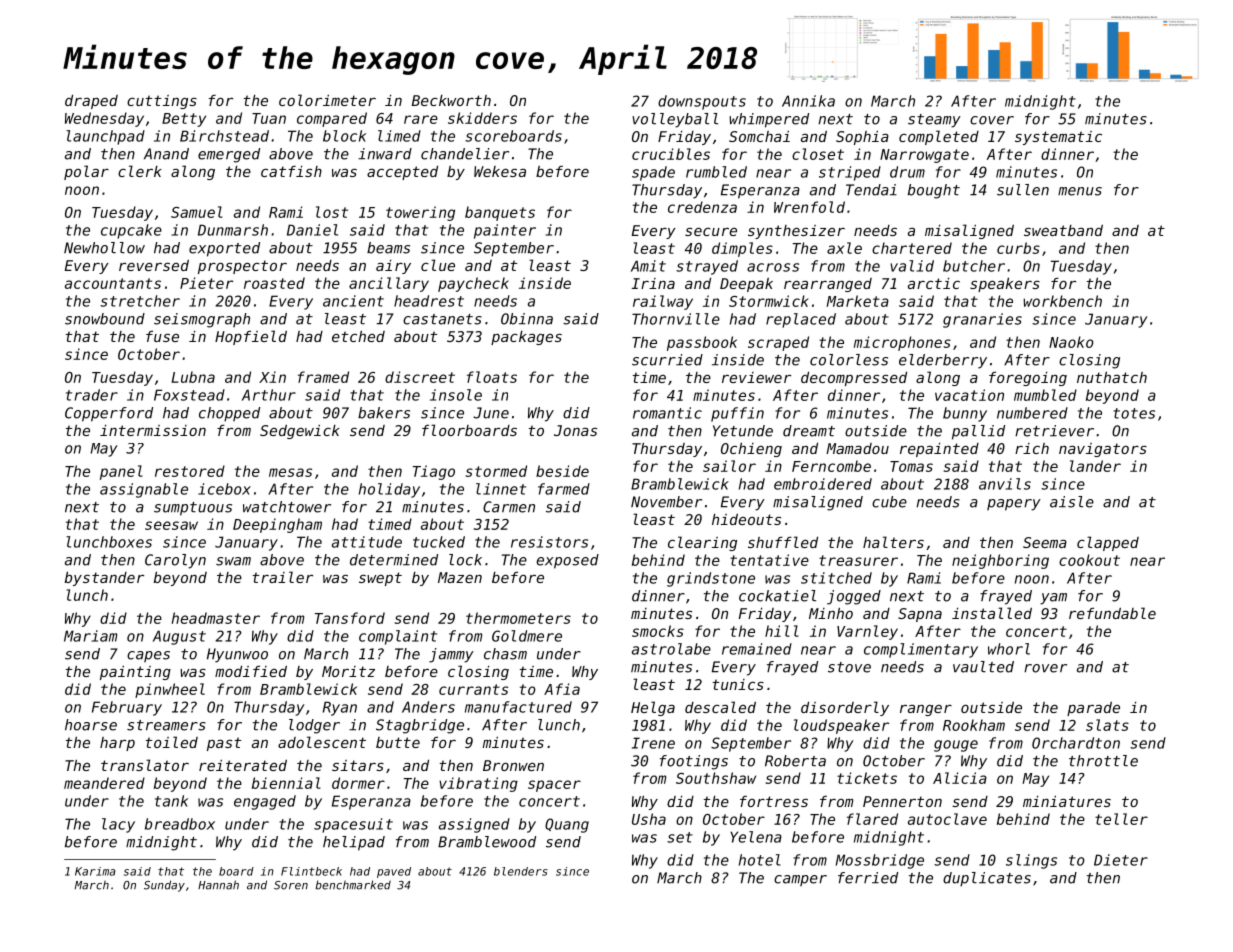 The width and height of the image is (1233, 952). Describe the element at coordinates (104, 579) in the image. I see `bystander` at that location.
